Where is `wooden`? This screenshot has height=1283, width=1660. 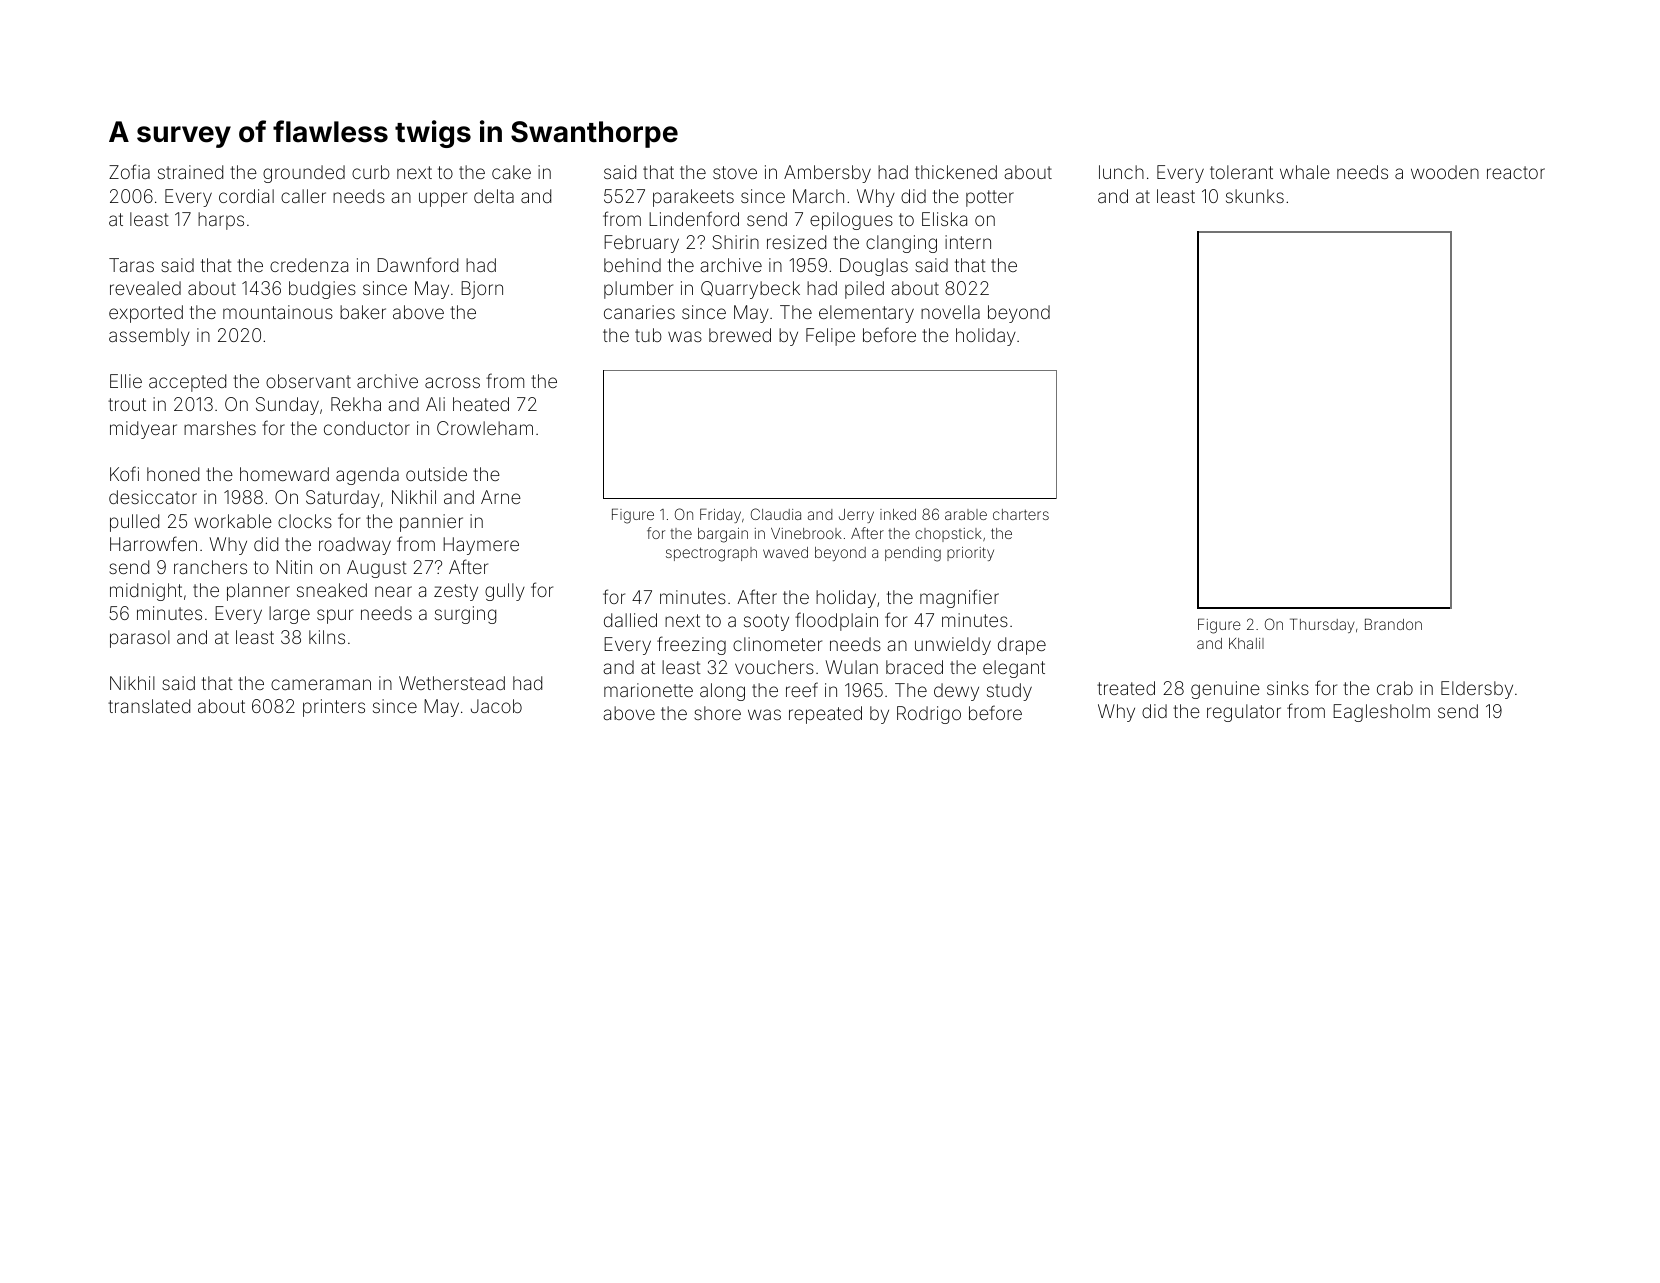
wooden is located at coordinates (1445, 172).
